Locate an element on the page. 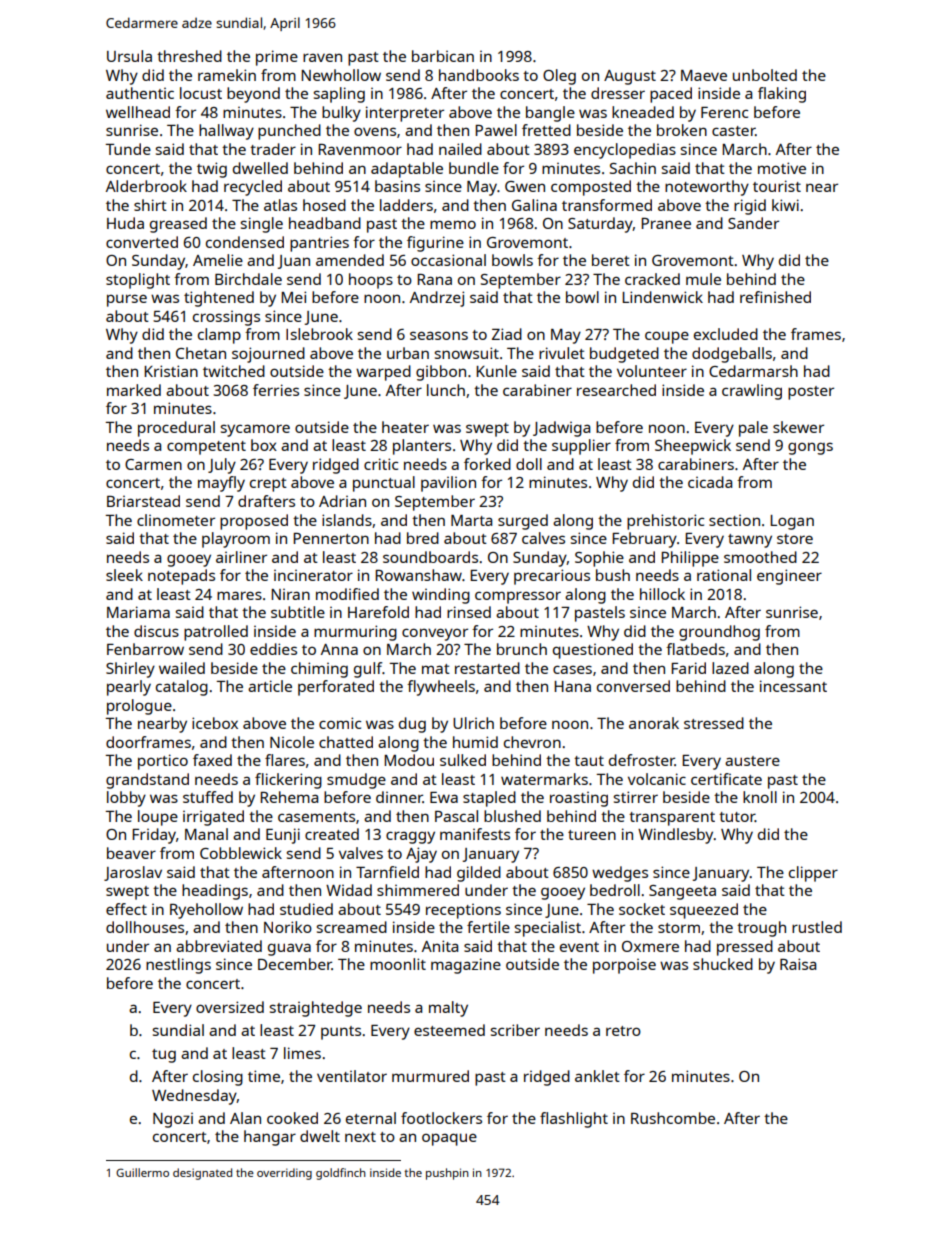  Farid is located at coordinates (688, 668).
